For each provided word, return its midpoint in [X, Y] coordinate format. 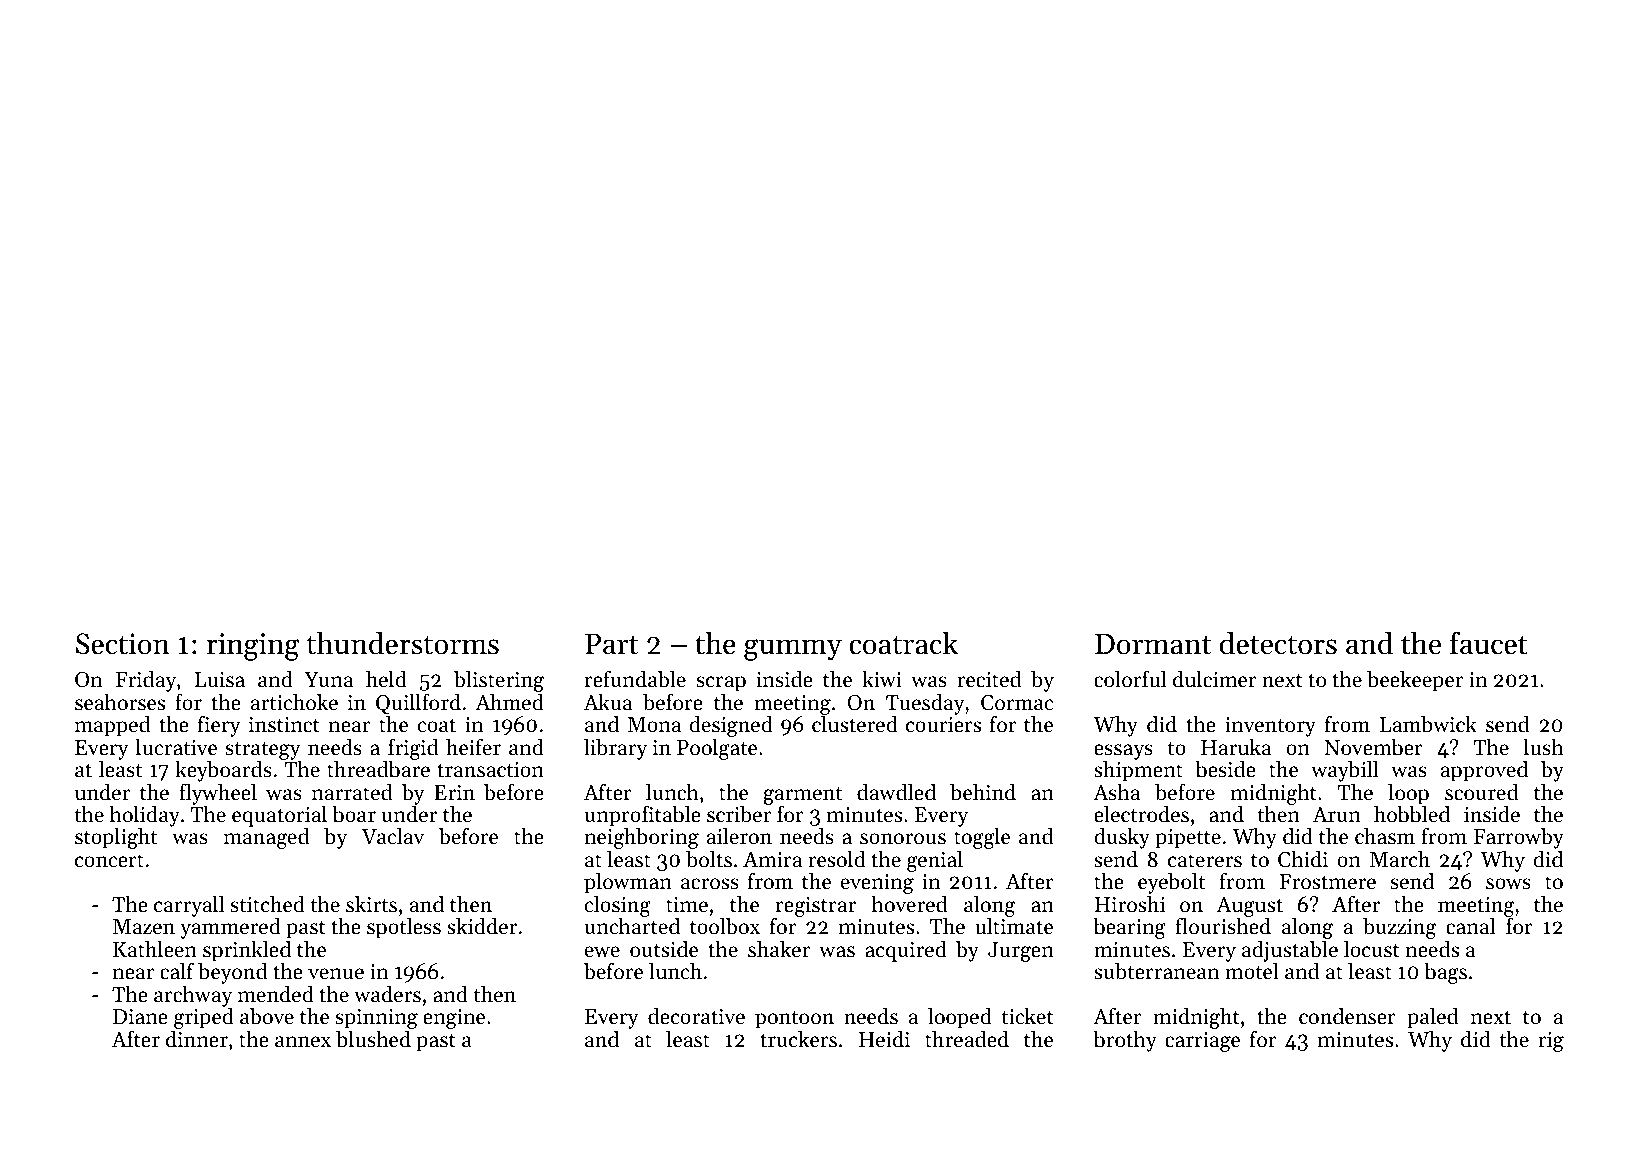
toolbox [725, 926]
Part [611, 644]
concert [109, 861]
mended [276, 994]
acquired [906, 951]
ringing [252, 647]
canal [1470, 925]
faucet [1489, 643]
